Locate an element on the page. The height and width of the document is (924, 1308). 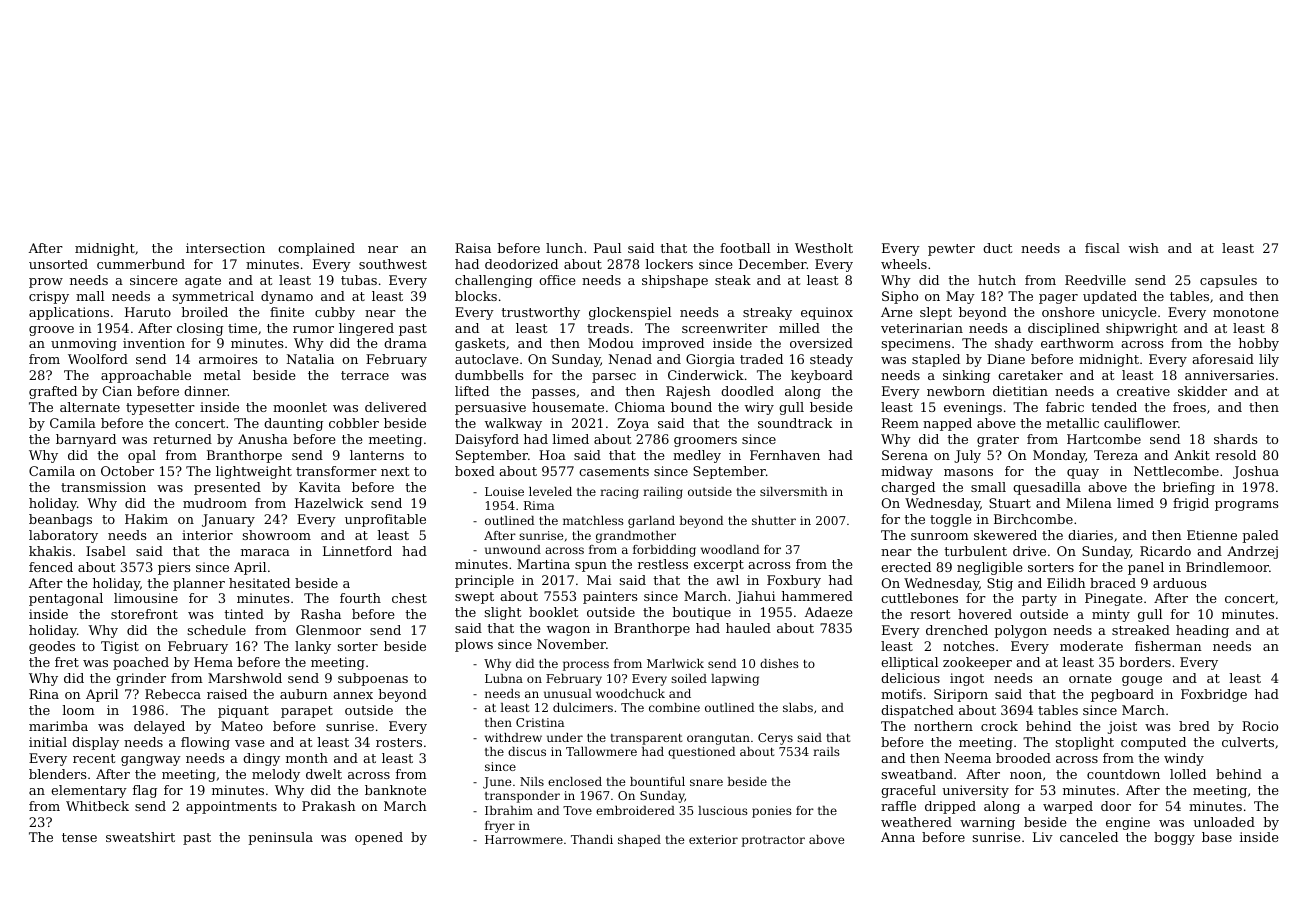
trustworthy is located at coordinates (540, 313).
